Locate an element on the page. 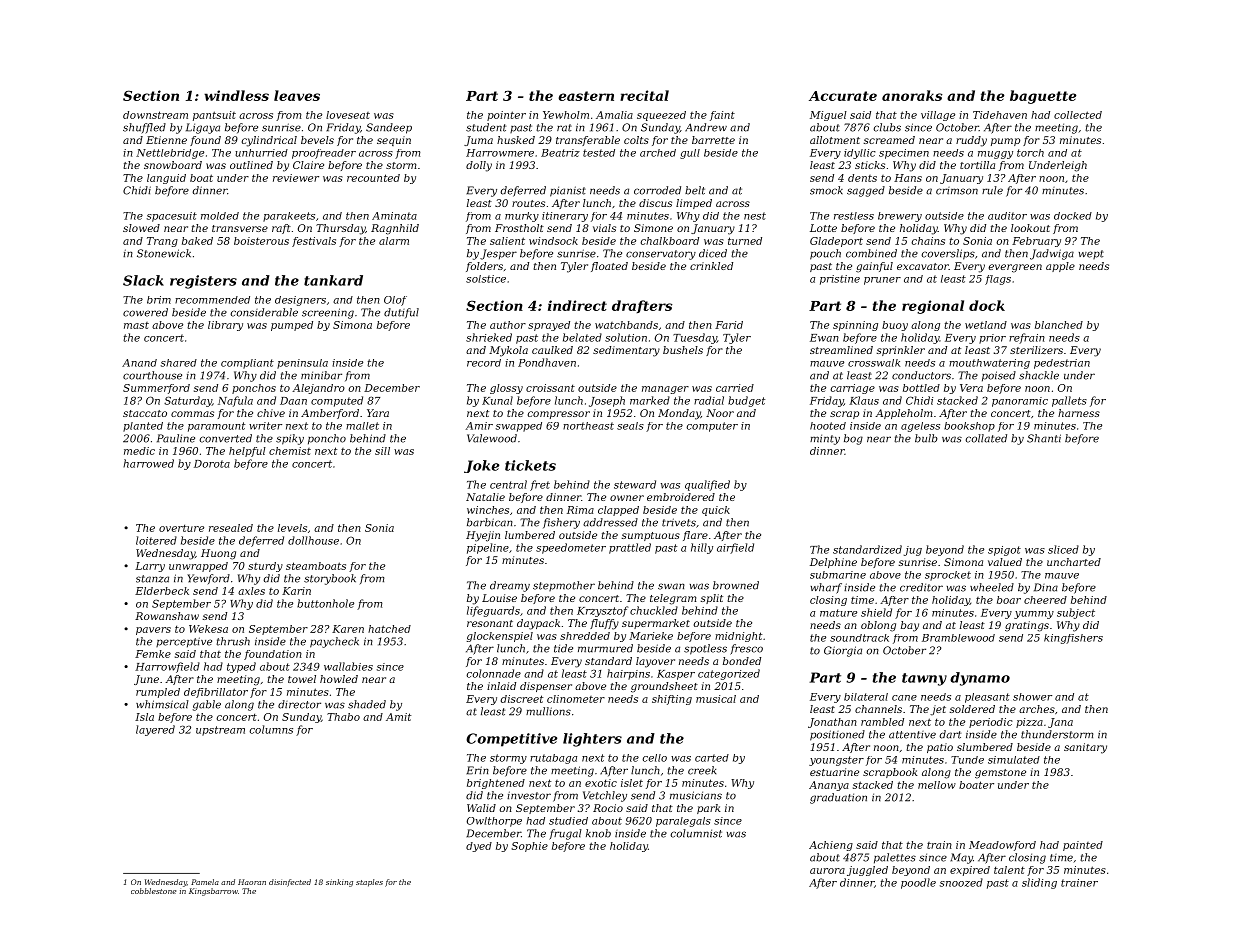 This document has width=1233, height=952. dart is located at coordinates (950, 734).
